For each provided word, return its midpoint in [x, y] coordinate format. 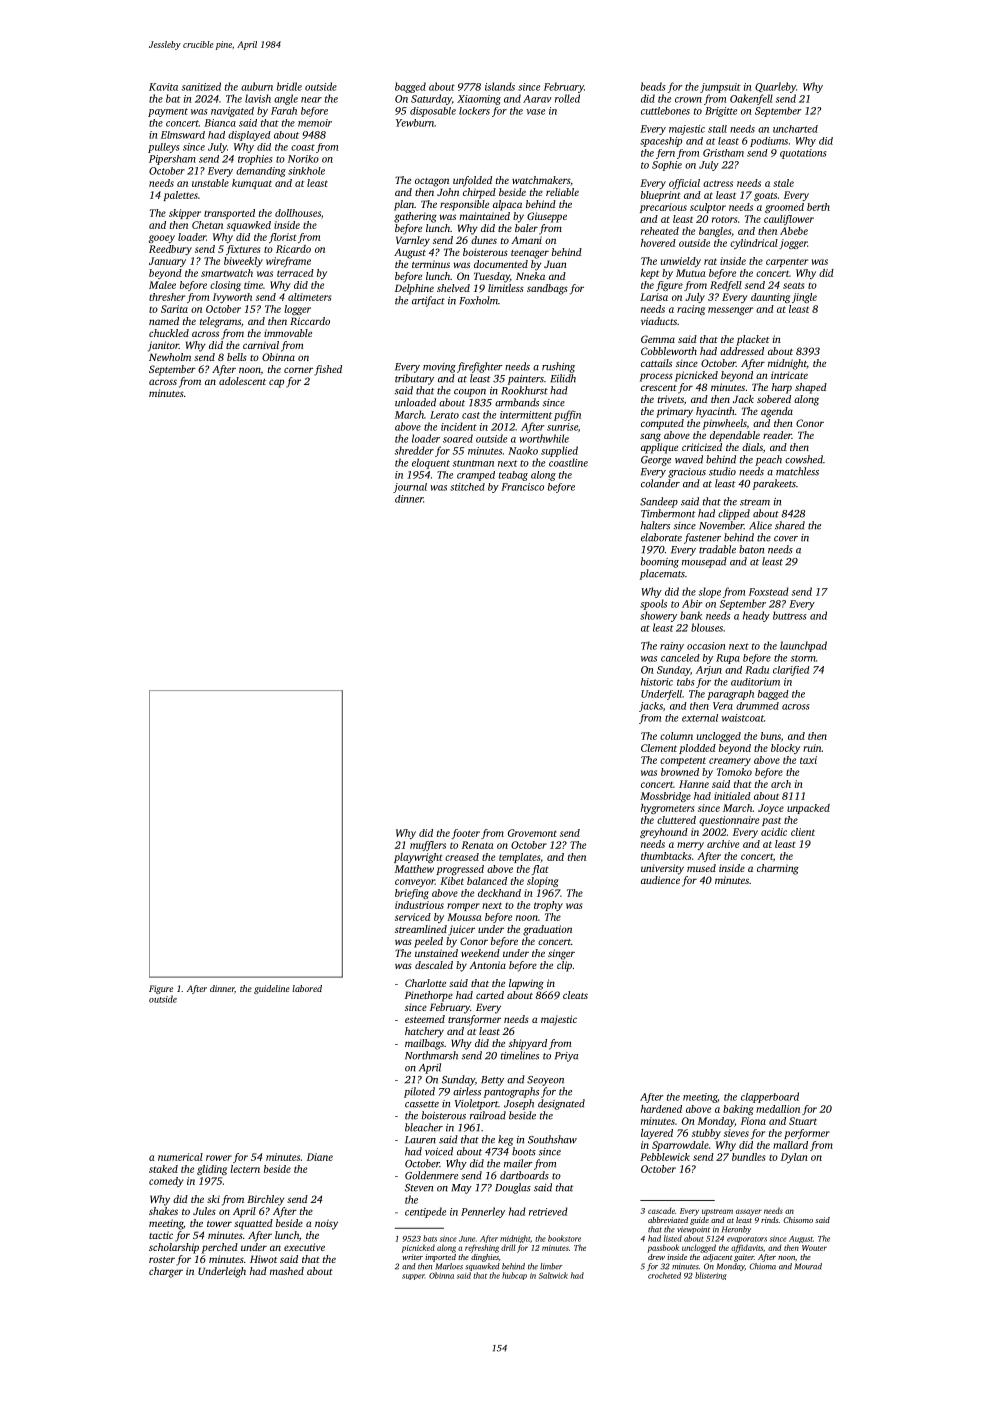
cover [786, 539]
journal [410, 488]
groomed [784, 208]
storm [803, 658]
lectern [245, 1169]
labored [307, 988]
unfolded [472, 181]
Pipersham [172, 160]
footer [465, 834]
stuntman [473, 463]
